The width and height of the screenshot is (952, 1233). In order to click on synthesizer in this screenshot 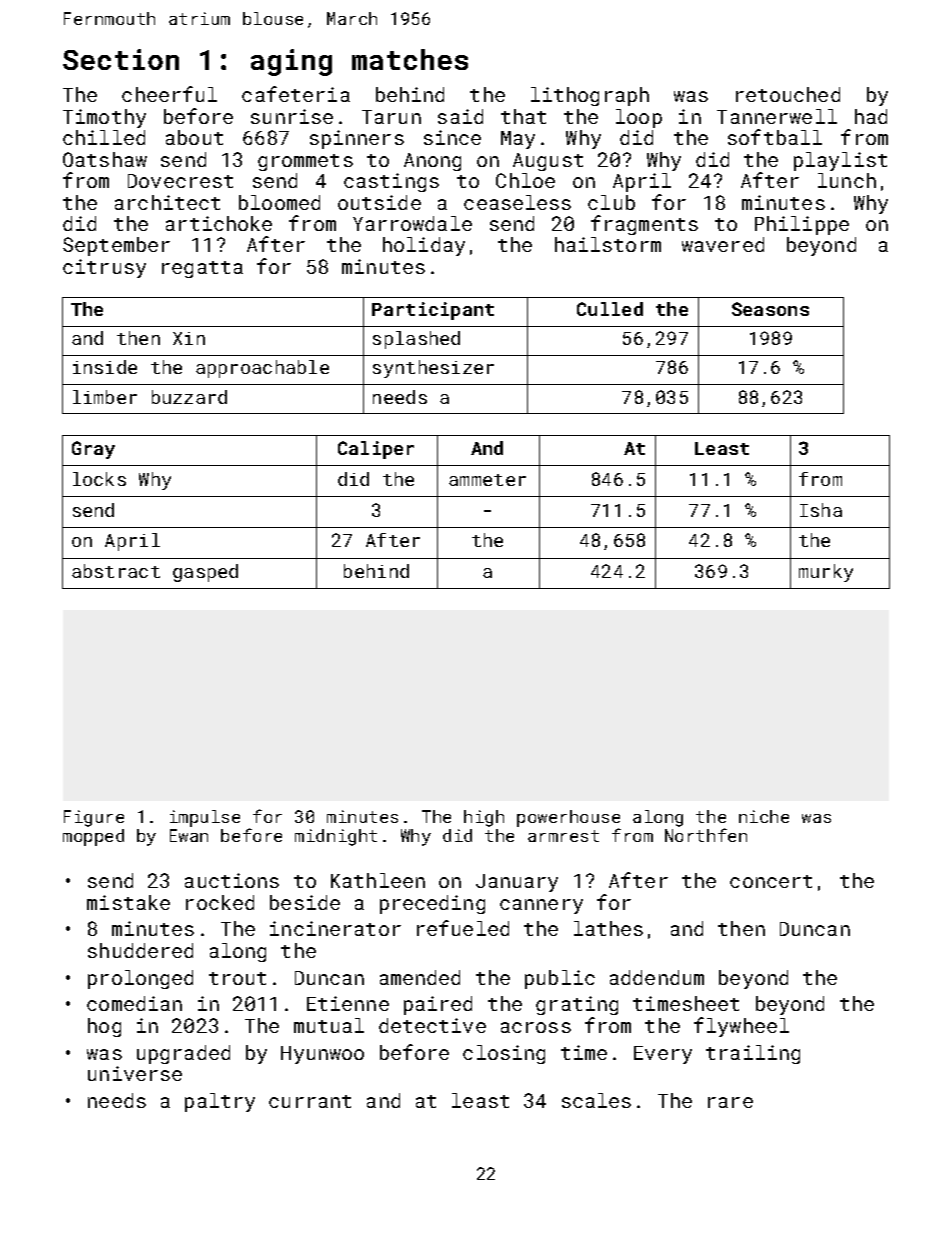, I will do `click(433, 369)`.
